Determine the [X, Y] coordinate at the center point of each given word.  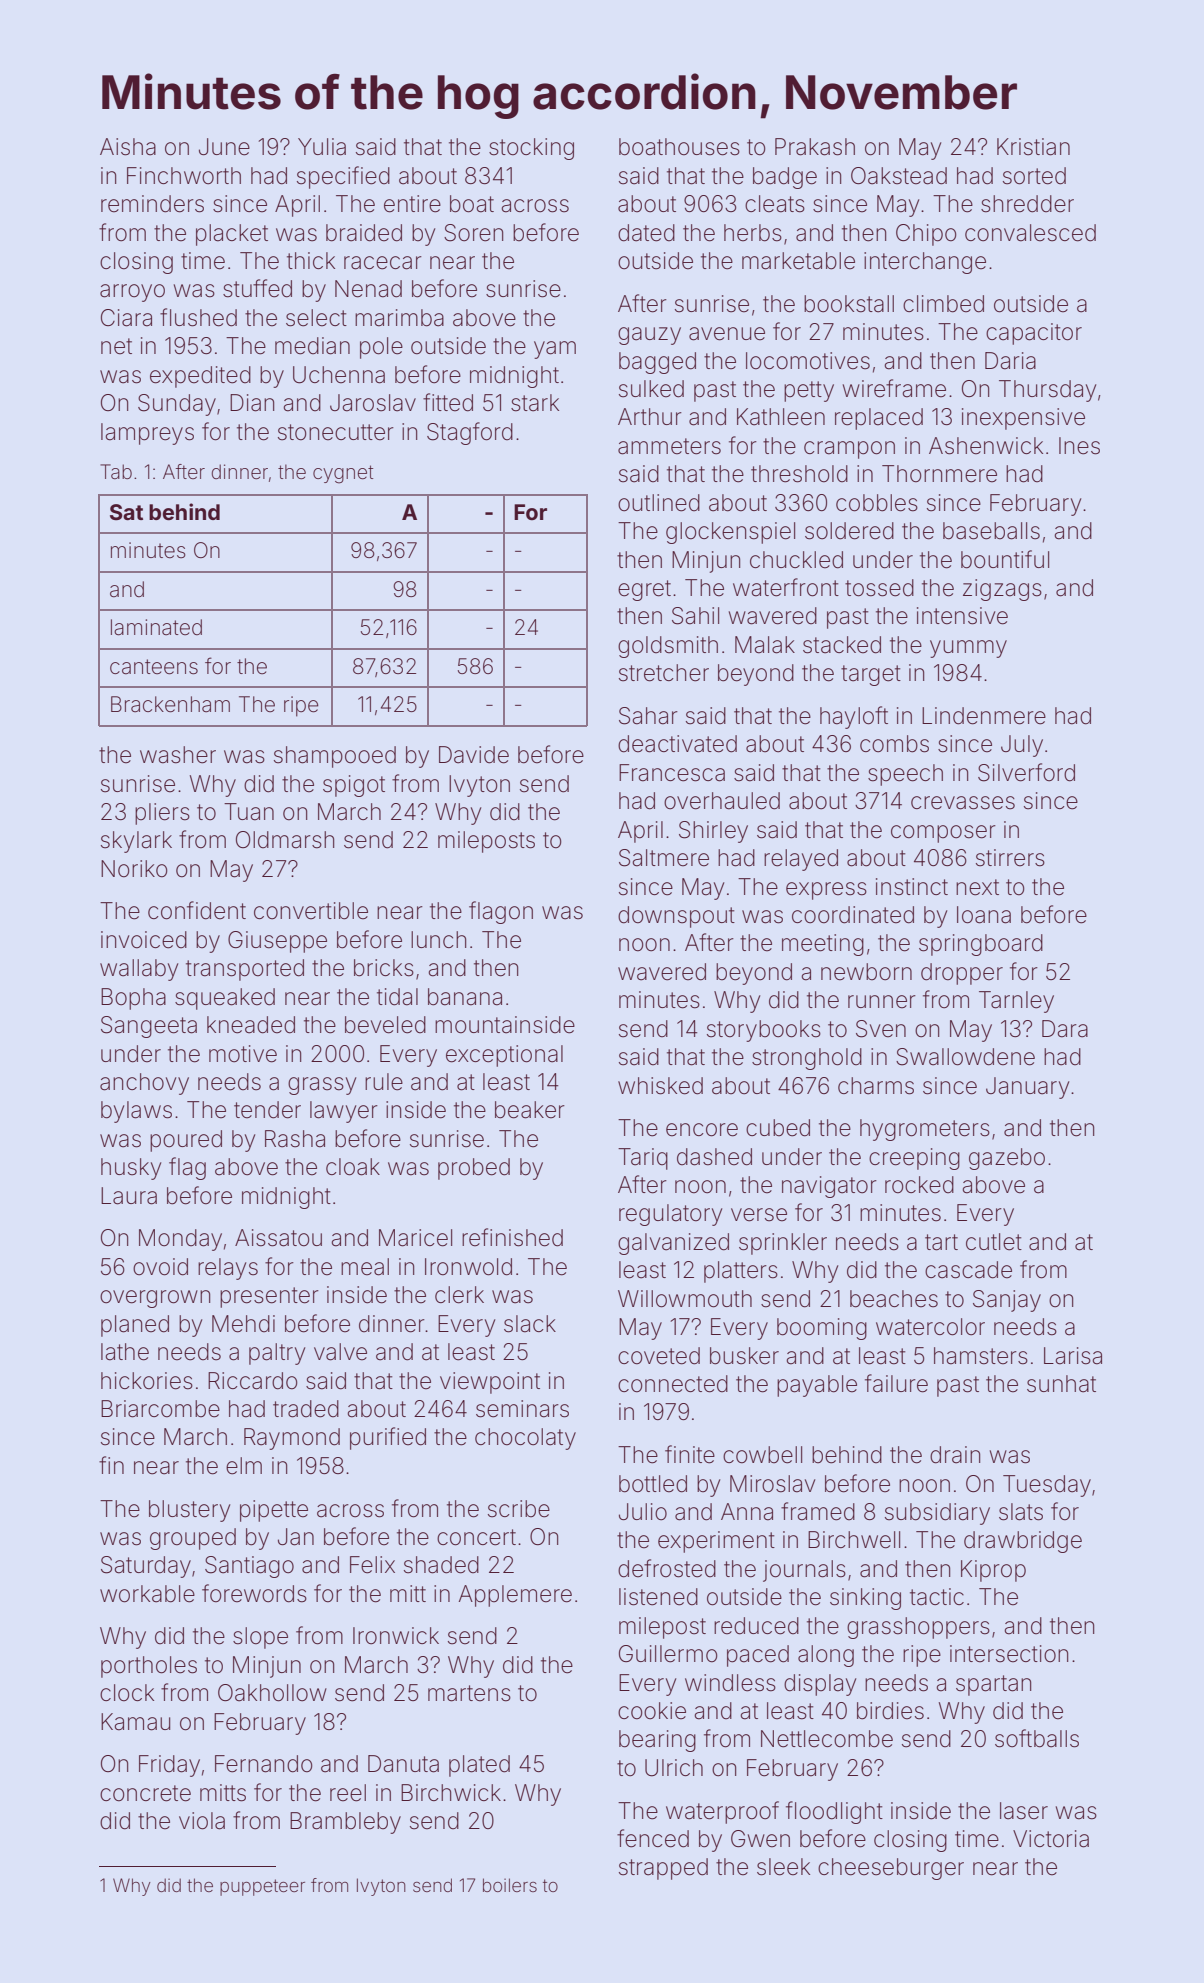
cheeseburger [891, 1869]
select [316, 318]
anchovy [144, 1084]
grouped [193, 1539]
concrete [145, 1793]
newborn [866, 972]
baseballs [991, 531]
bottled [653, 1484]
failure [896, 1383]
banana [465, 997]
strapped [663, 1869]
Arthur [650, 416]
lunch [438, 939]
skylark [136, 842]
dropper [962, 974]
